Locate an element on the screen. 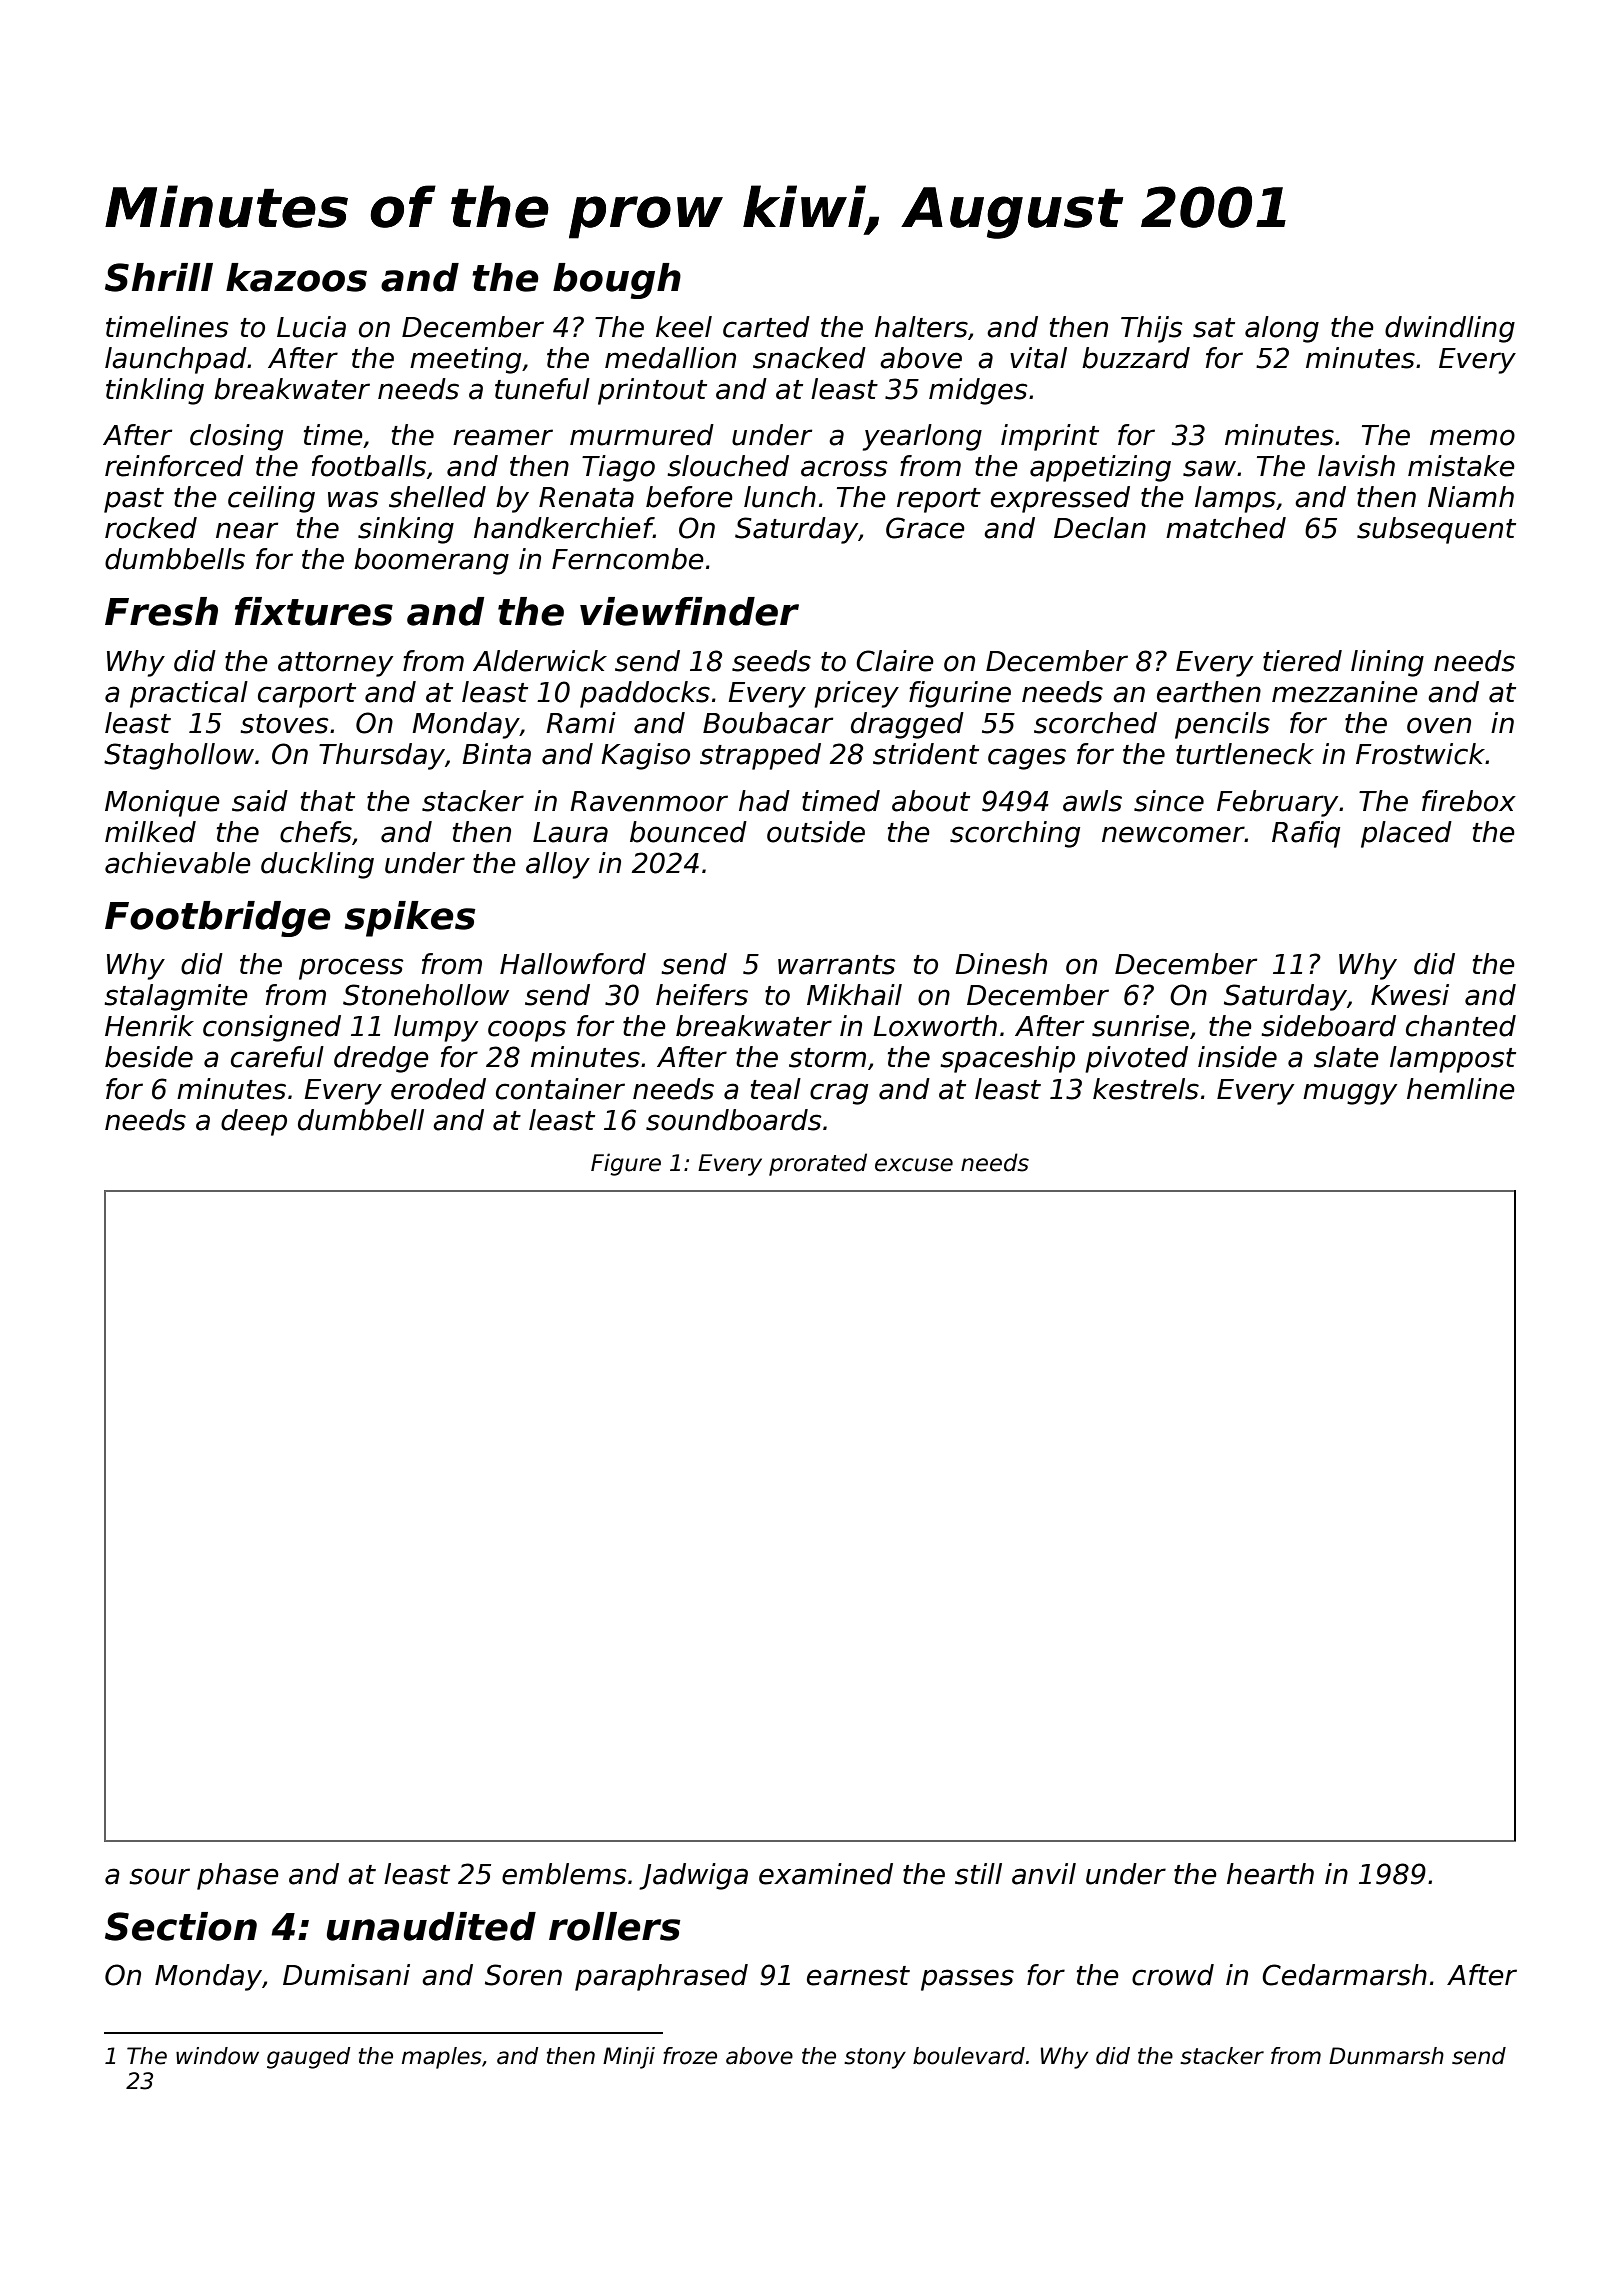 The image size is (1620, 2292). Figure is located at coordinates (626, 1164).
